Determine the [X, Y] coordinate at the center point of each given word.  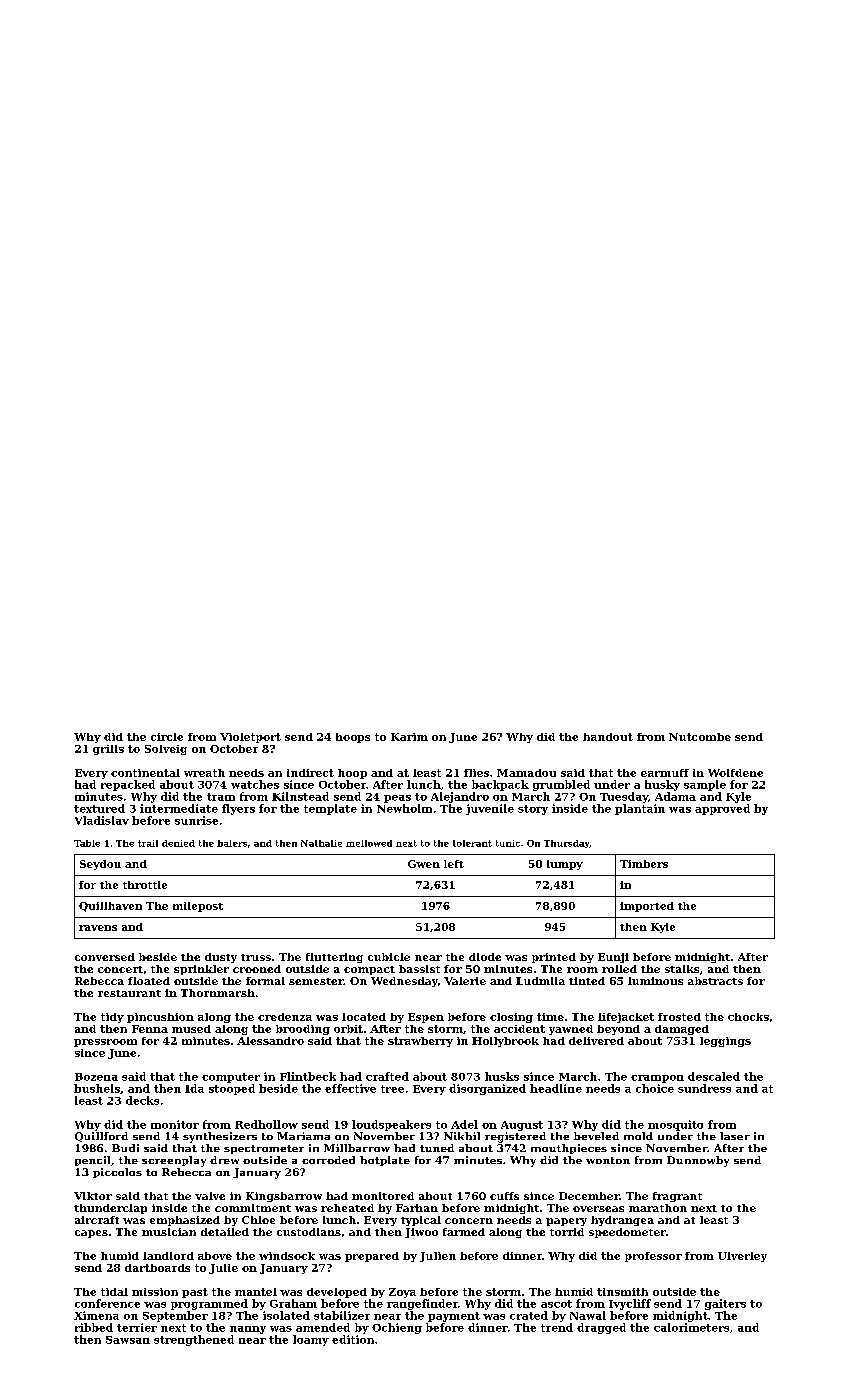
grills [108, 750]
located [364, 1017]
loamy [311, 1340]
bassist [419, 969]
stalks [682, 969]
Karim [409, 737]
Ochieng [397, 1328]
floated [149, 981]
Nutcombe [700, 737]
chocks [748, 1017]
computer [231, 1078]
